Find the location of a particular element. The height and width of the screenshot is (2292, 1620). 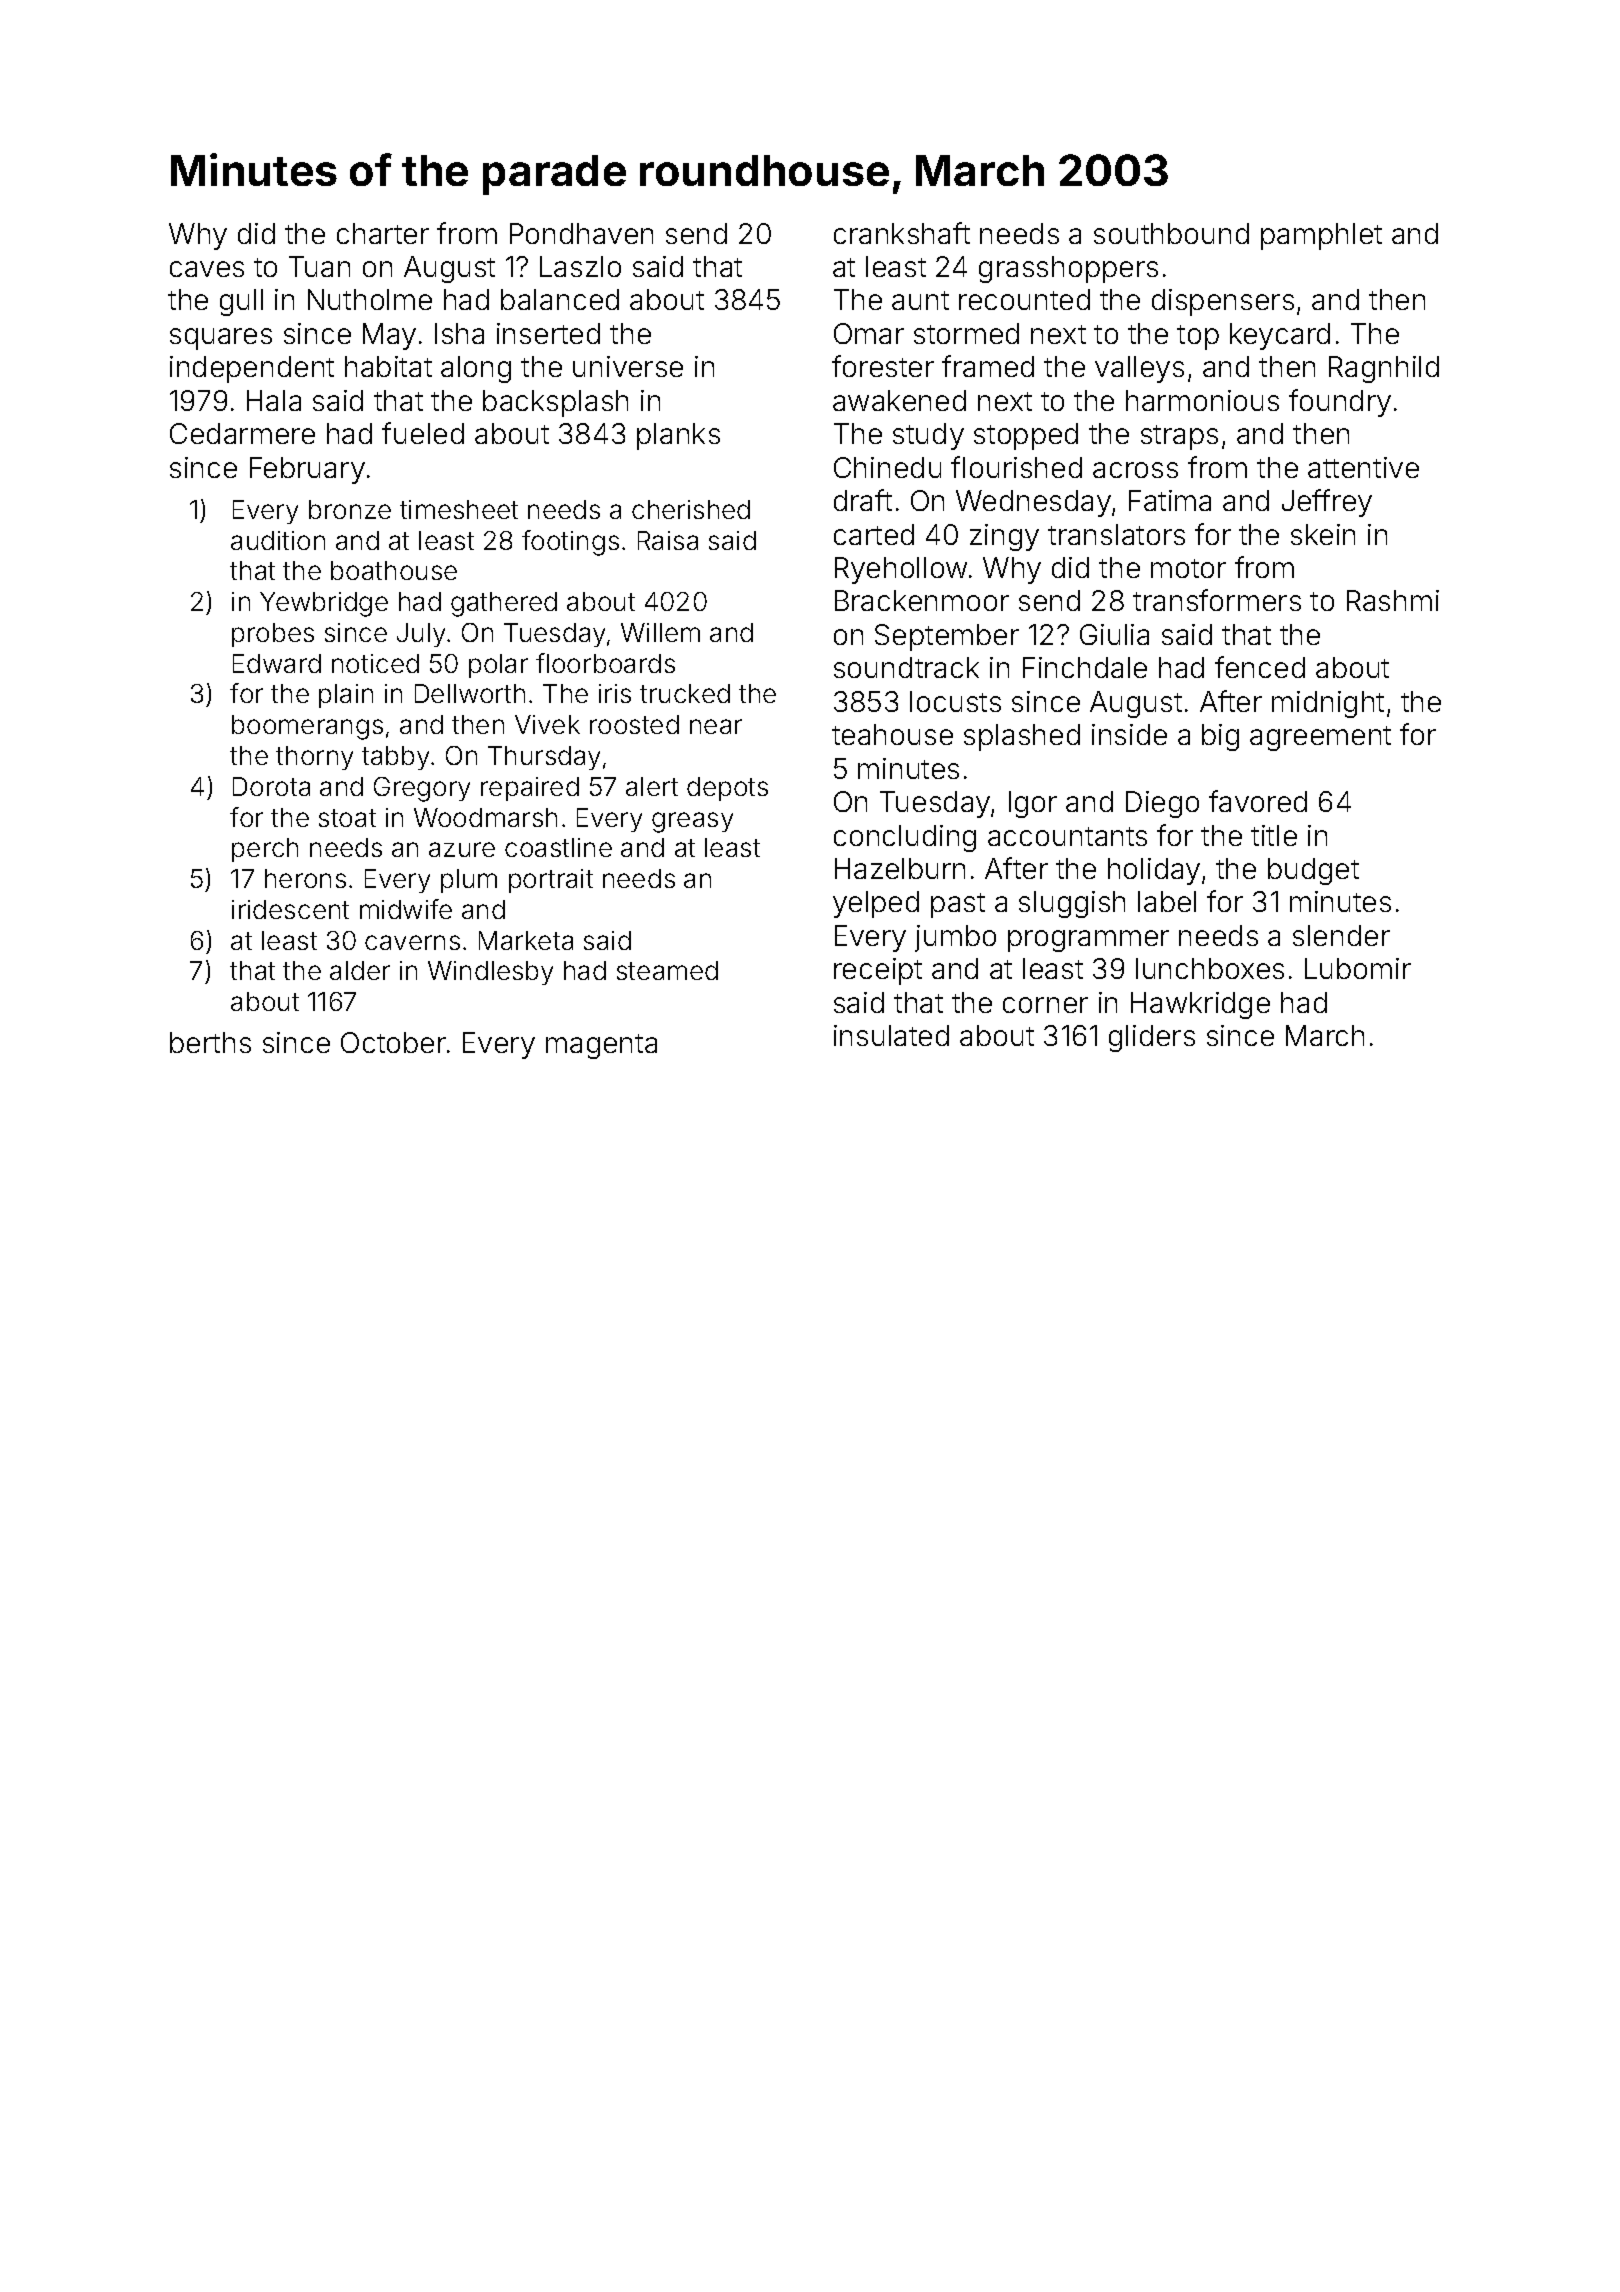

charter is located at coordinates (383, 233).
